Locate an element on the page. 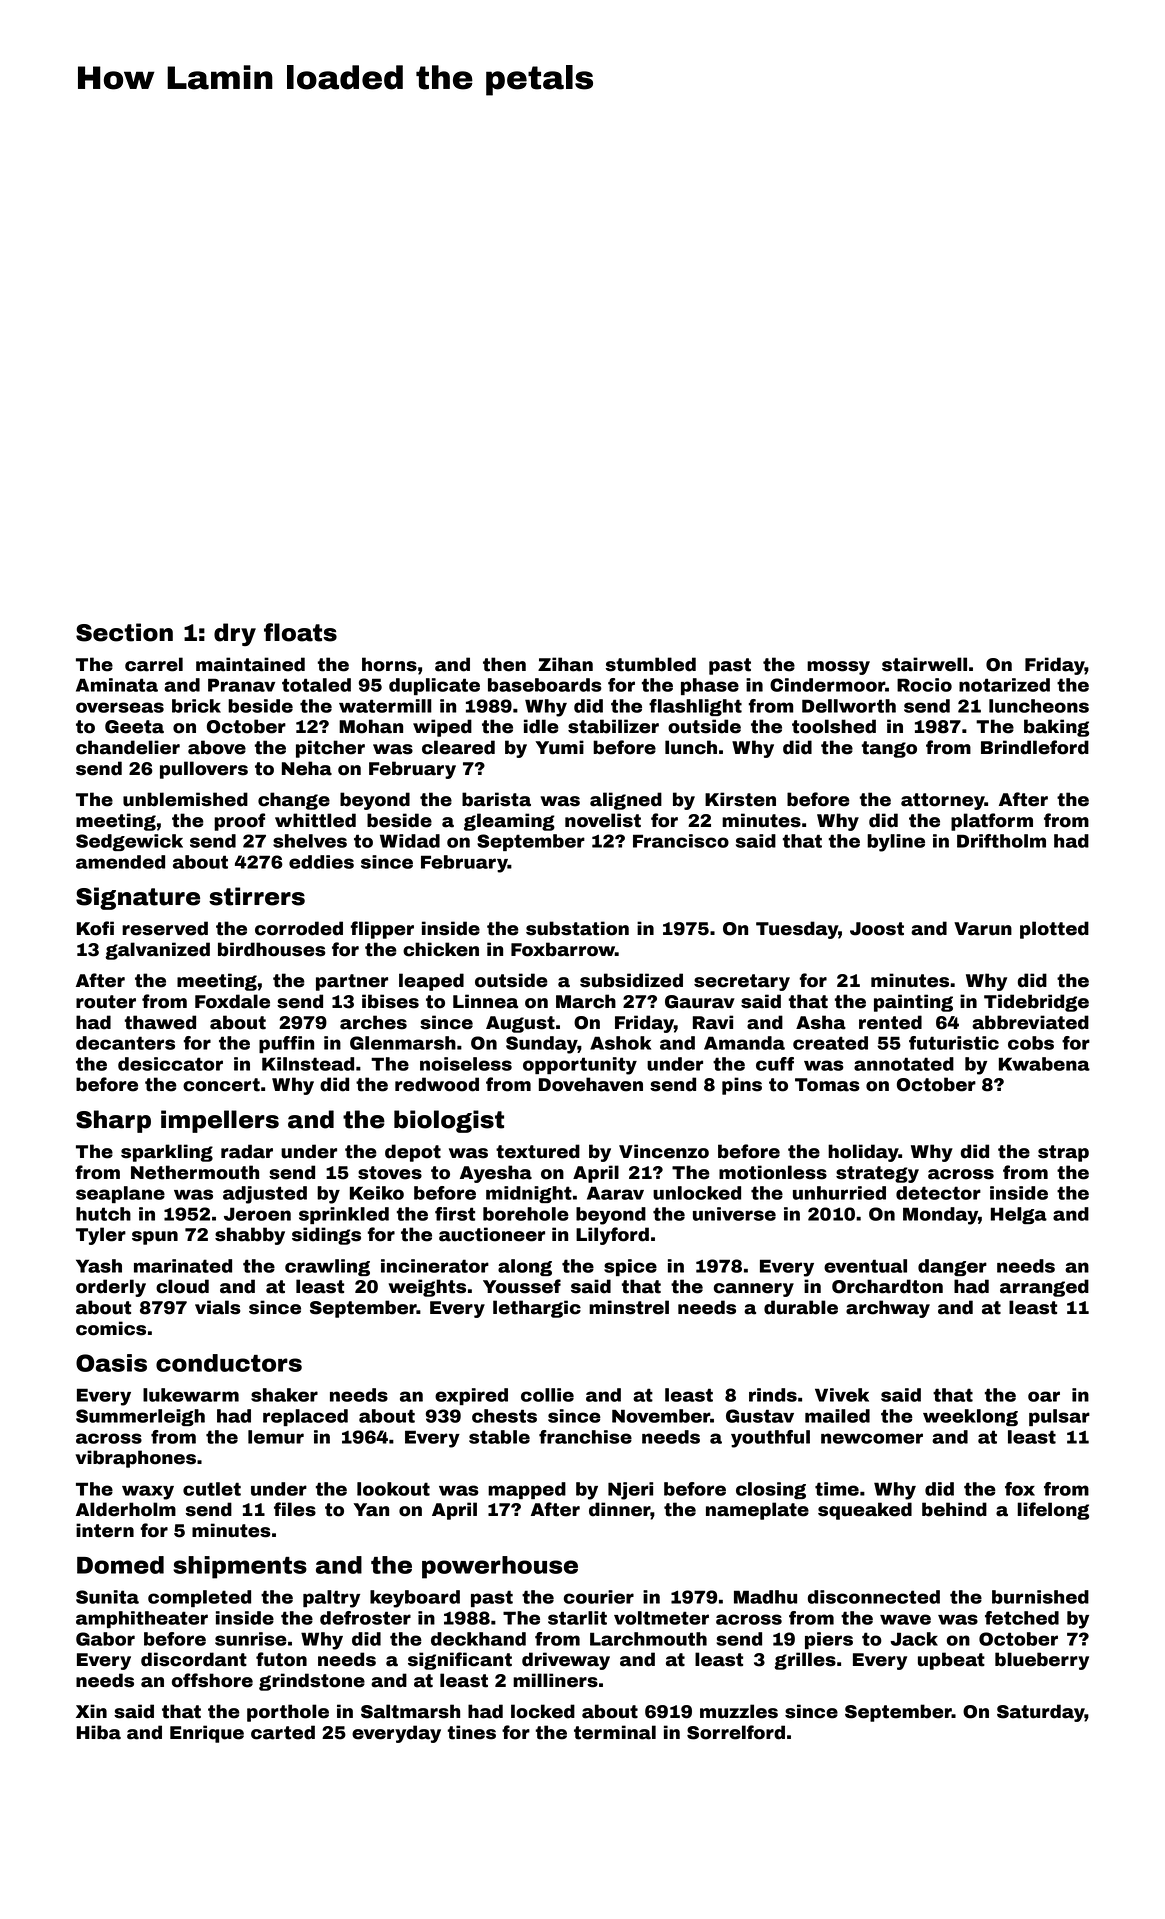 This page has height=1919, width=1165. muzzles is located at coordinates (739, 1711).
